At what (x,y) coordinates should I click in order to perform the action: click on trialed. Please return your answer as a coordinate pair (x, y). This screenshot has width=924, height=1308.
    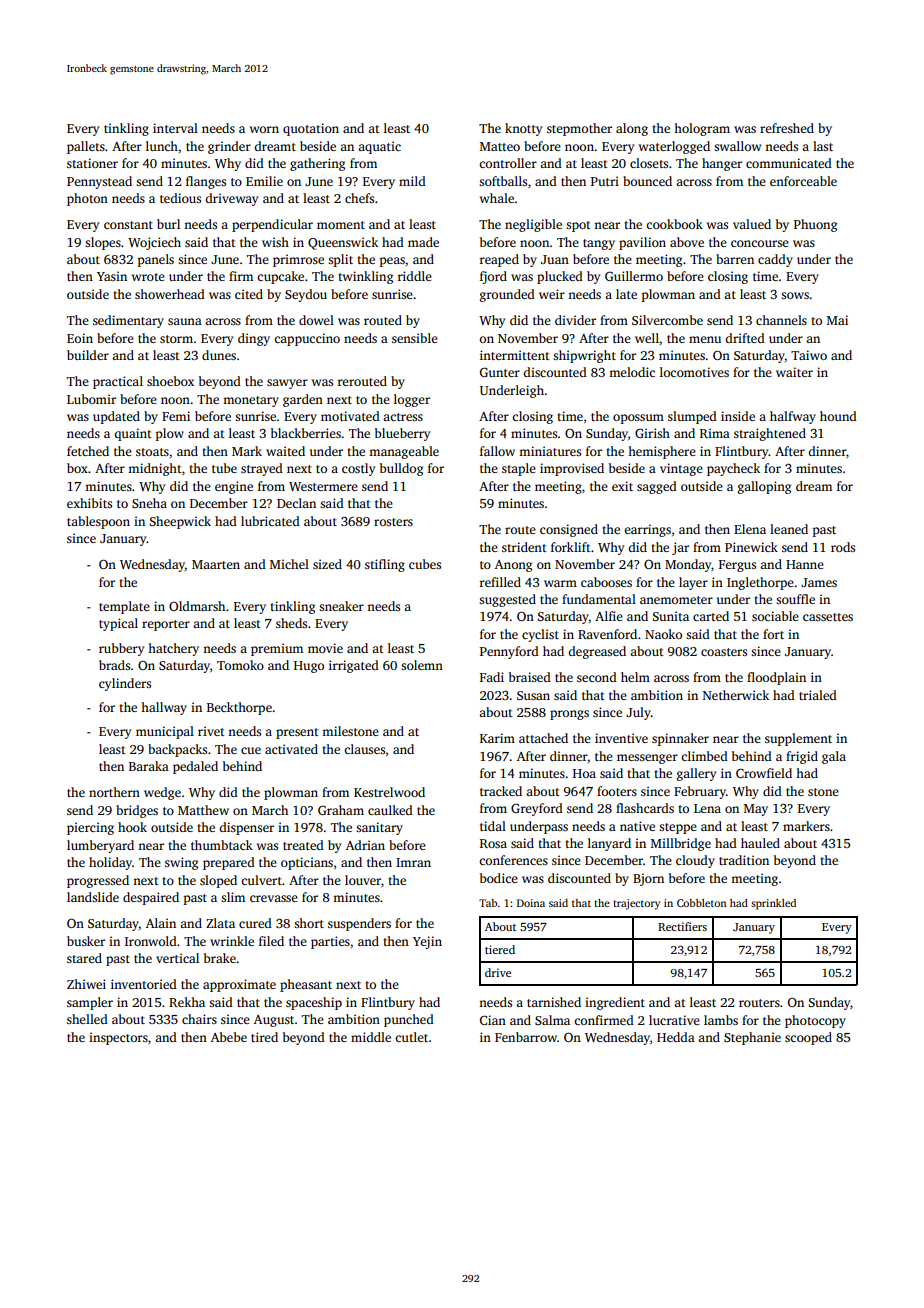
    Looking at the image, I should click on (818, 695).
